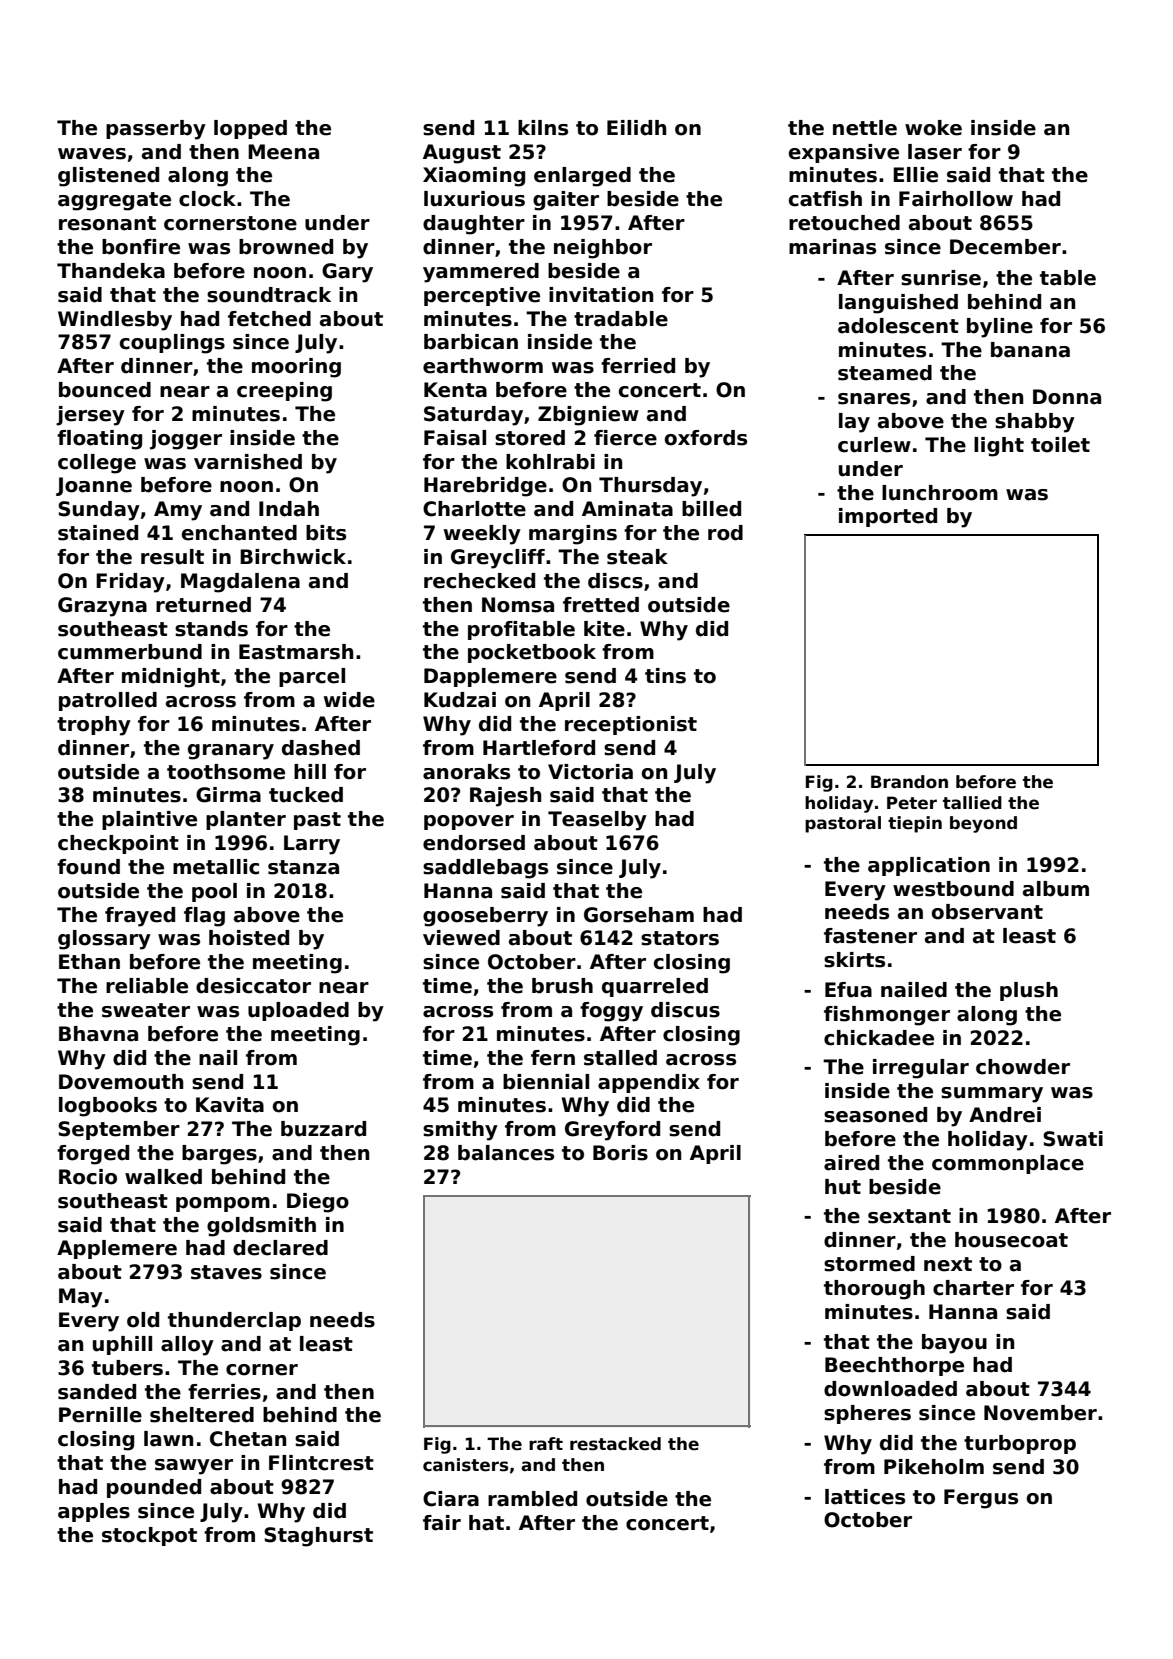 The width and height of the document is (1173, 1659). Describe the element at coordinates (1040, 1413) in the document. I see `November` at that location.
